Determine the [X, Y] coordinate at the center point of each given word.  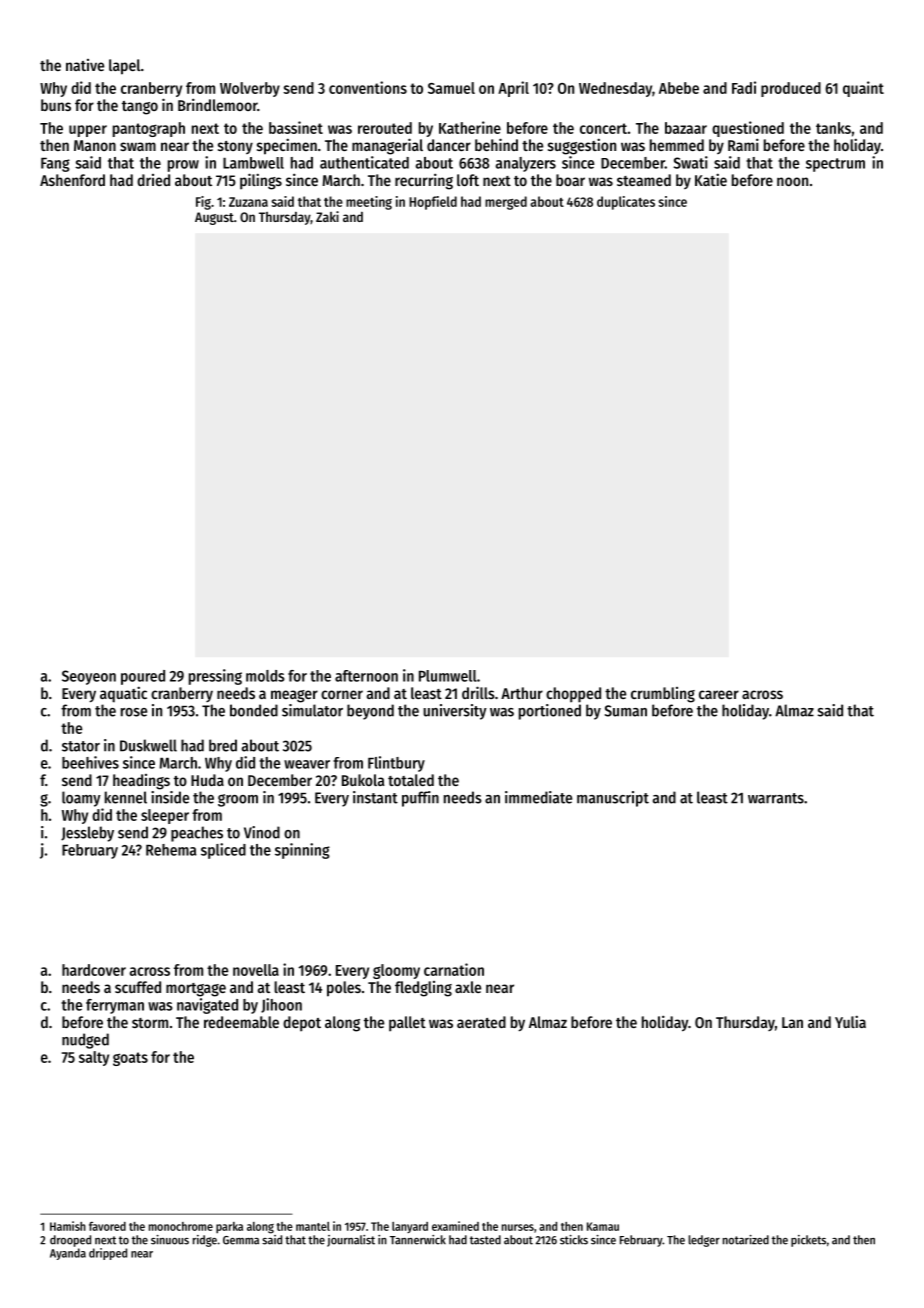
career [719, 694]
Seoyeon [89, 677]
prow [183, 166]
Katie [711, 179]
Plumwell [448, 676]
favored [107, 1226]
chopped [573, 695]
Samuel [451, 88]
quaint [863, 89]
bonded [254, 710]
